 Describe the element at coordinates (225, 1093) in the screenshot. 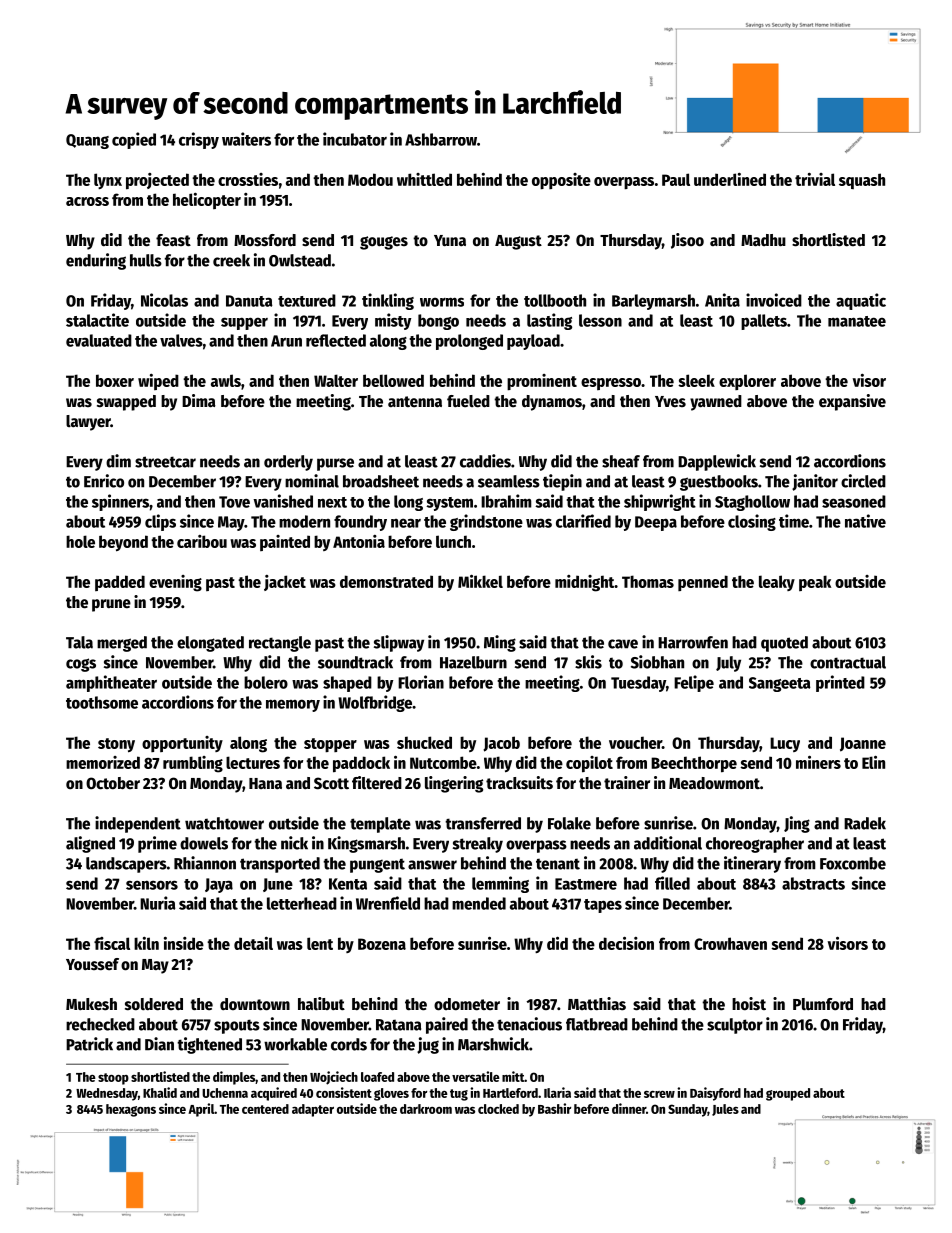

I see `Uchenna` at that location.
